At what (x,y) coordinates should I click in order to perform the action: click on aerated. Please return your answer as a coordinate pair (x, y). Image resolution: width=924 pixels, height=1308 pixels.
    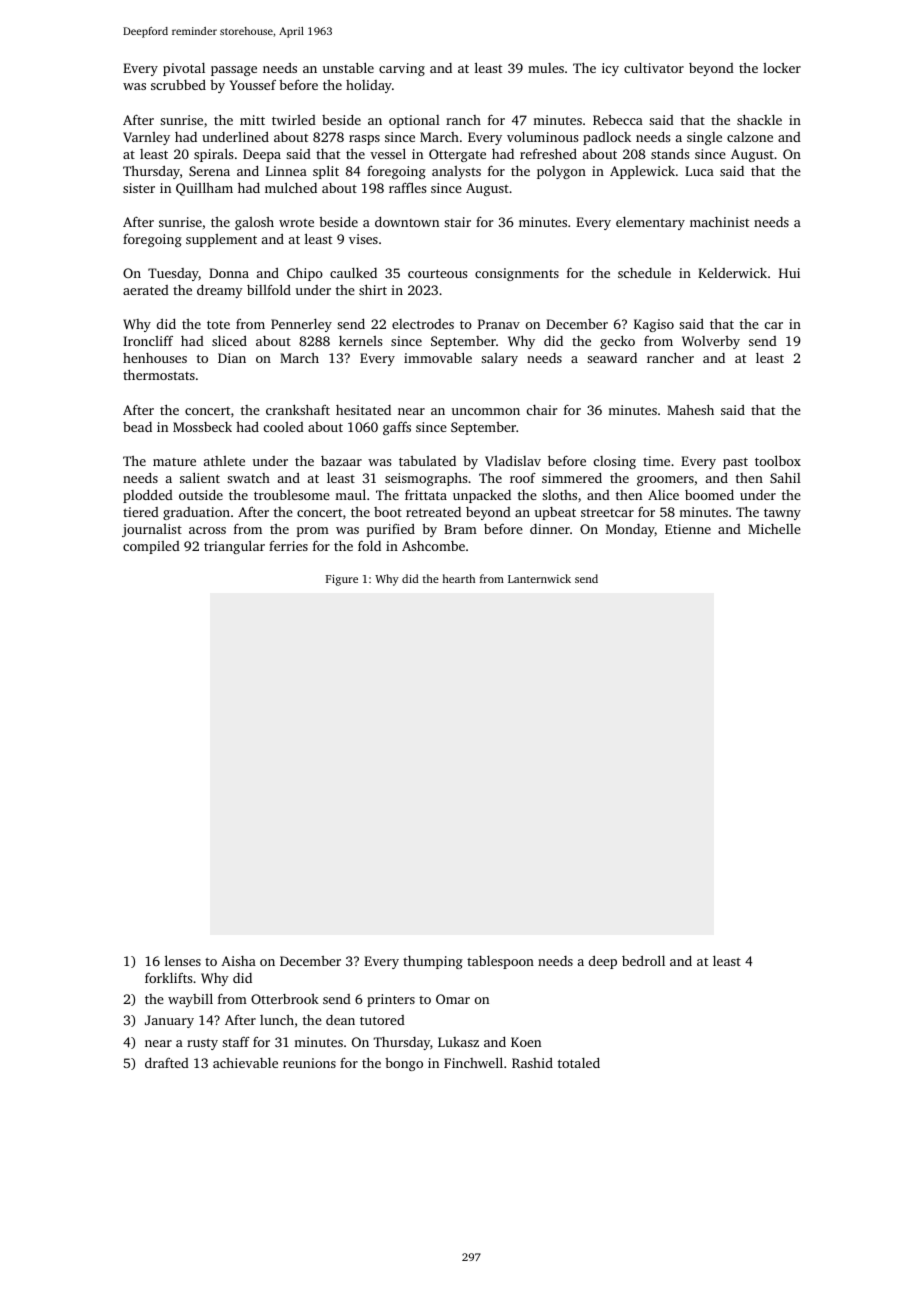
    Looking at the image, I should click on (146, 290).
